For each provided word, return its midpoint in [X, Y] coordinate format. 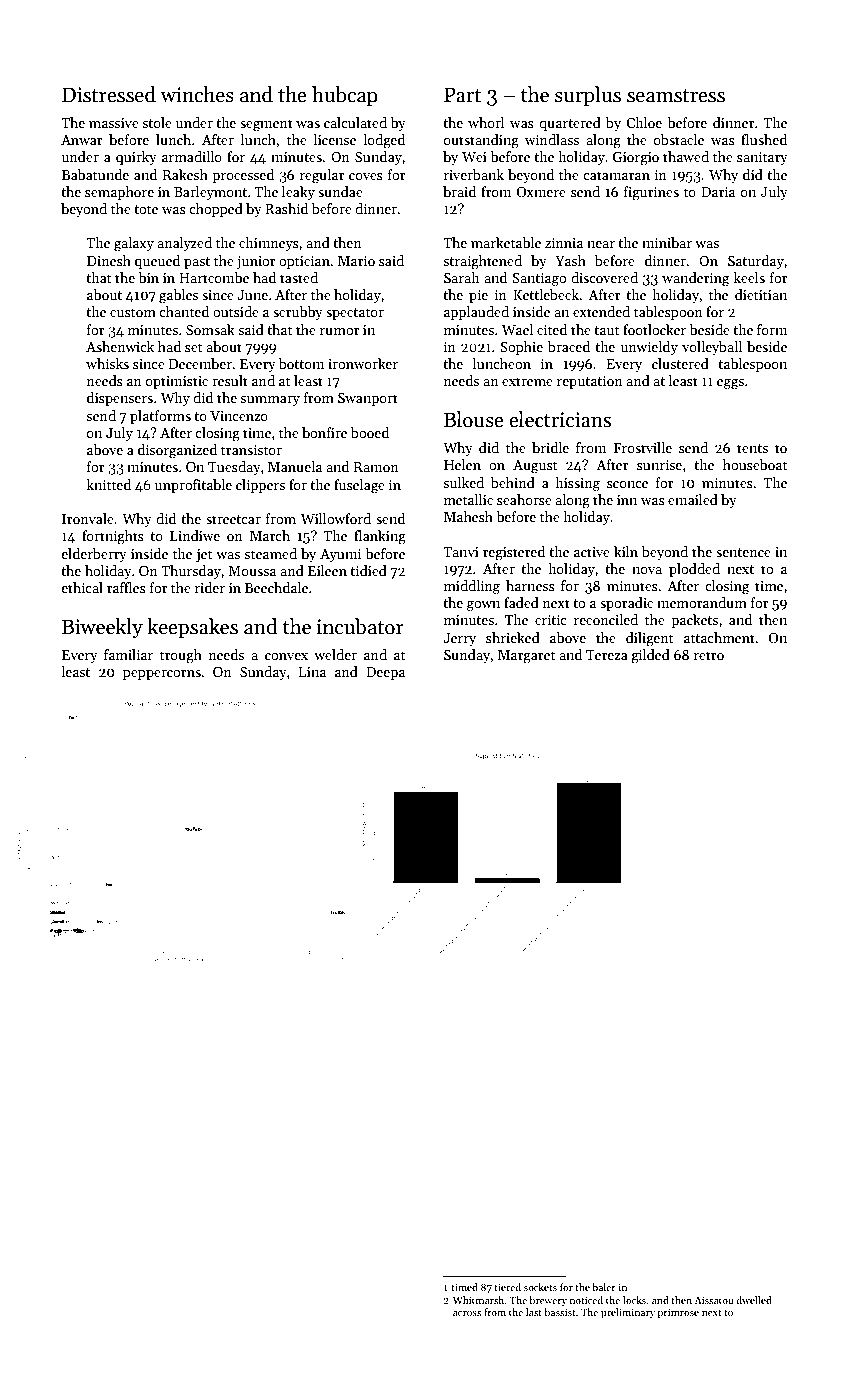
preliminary [628, 1313]
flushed [764, 139]
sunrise [659, 465]
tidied [368, 570]
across [467, 1313]
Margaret [527, 657]
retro [709, 655]
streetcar [233, 519]
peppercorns [162, 675]
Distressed [109, 94]
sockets [540, 1287]
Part [462, 95]
